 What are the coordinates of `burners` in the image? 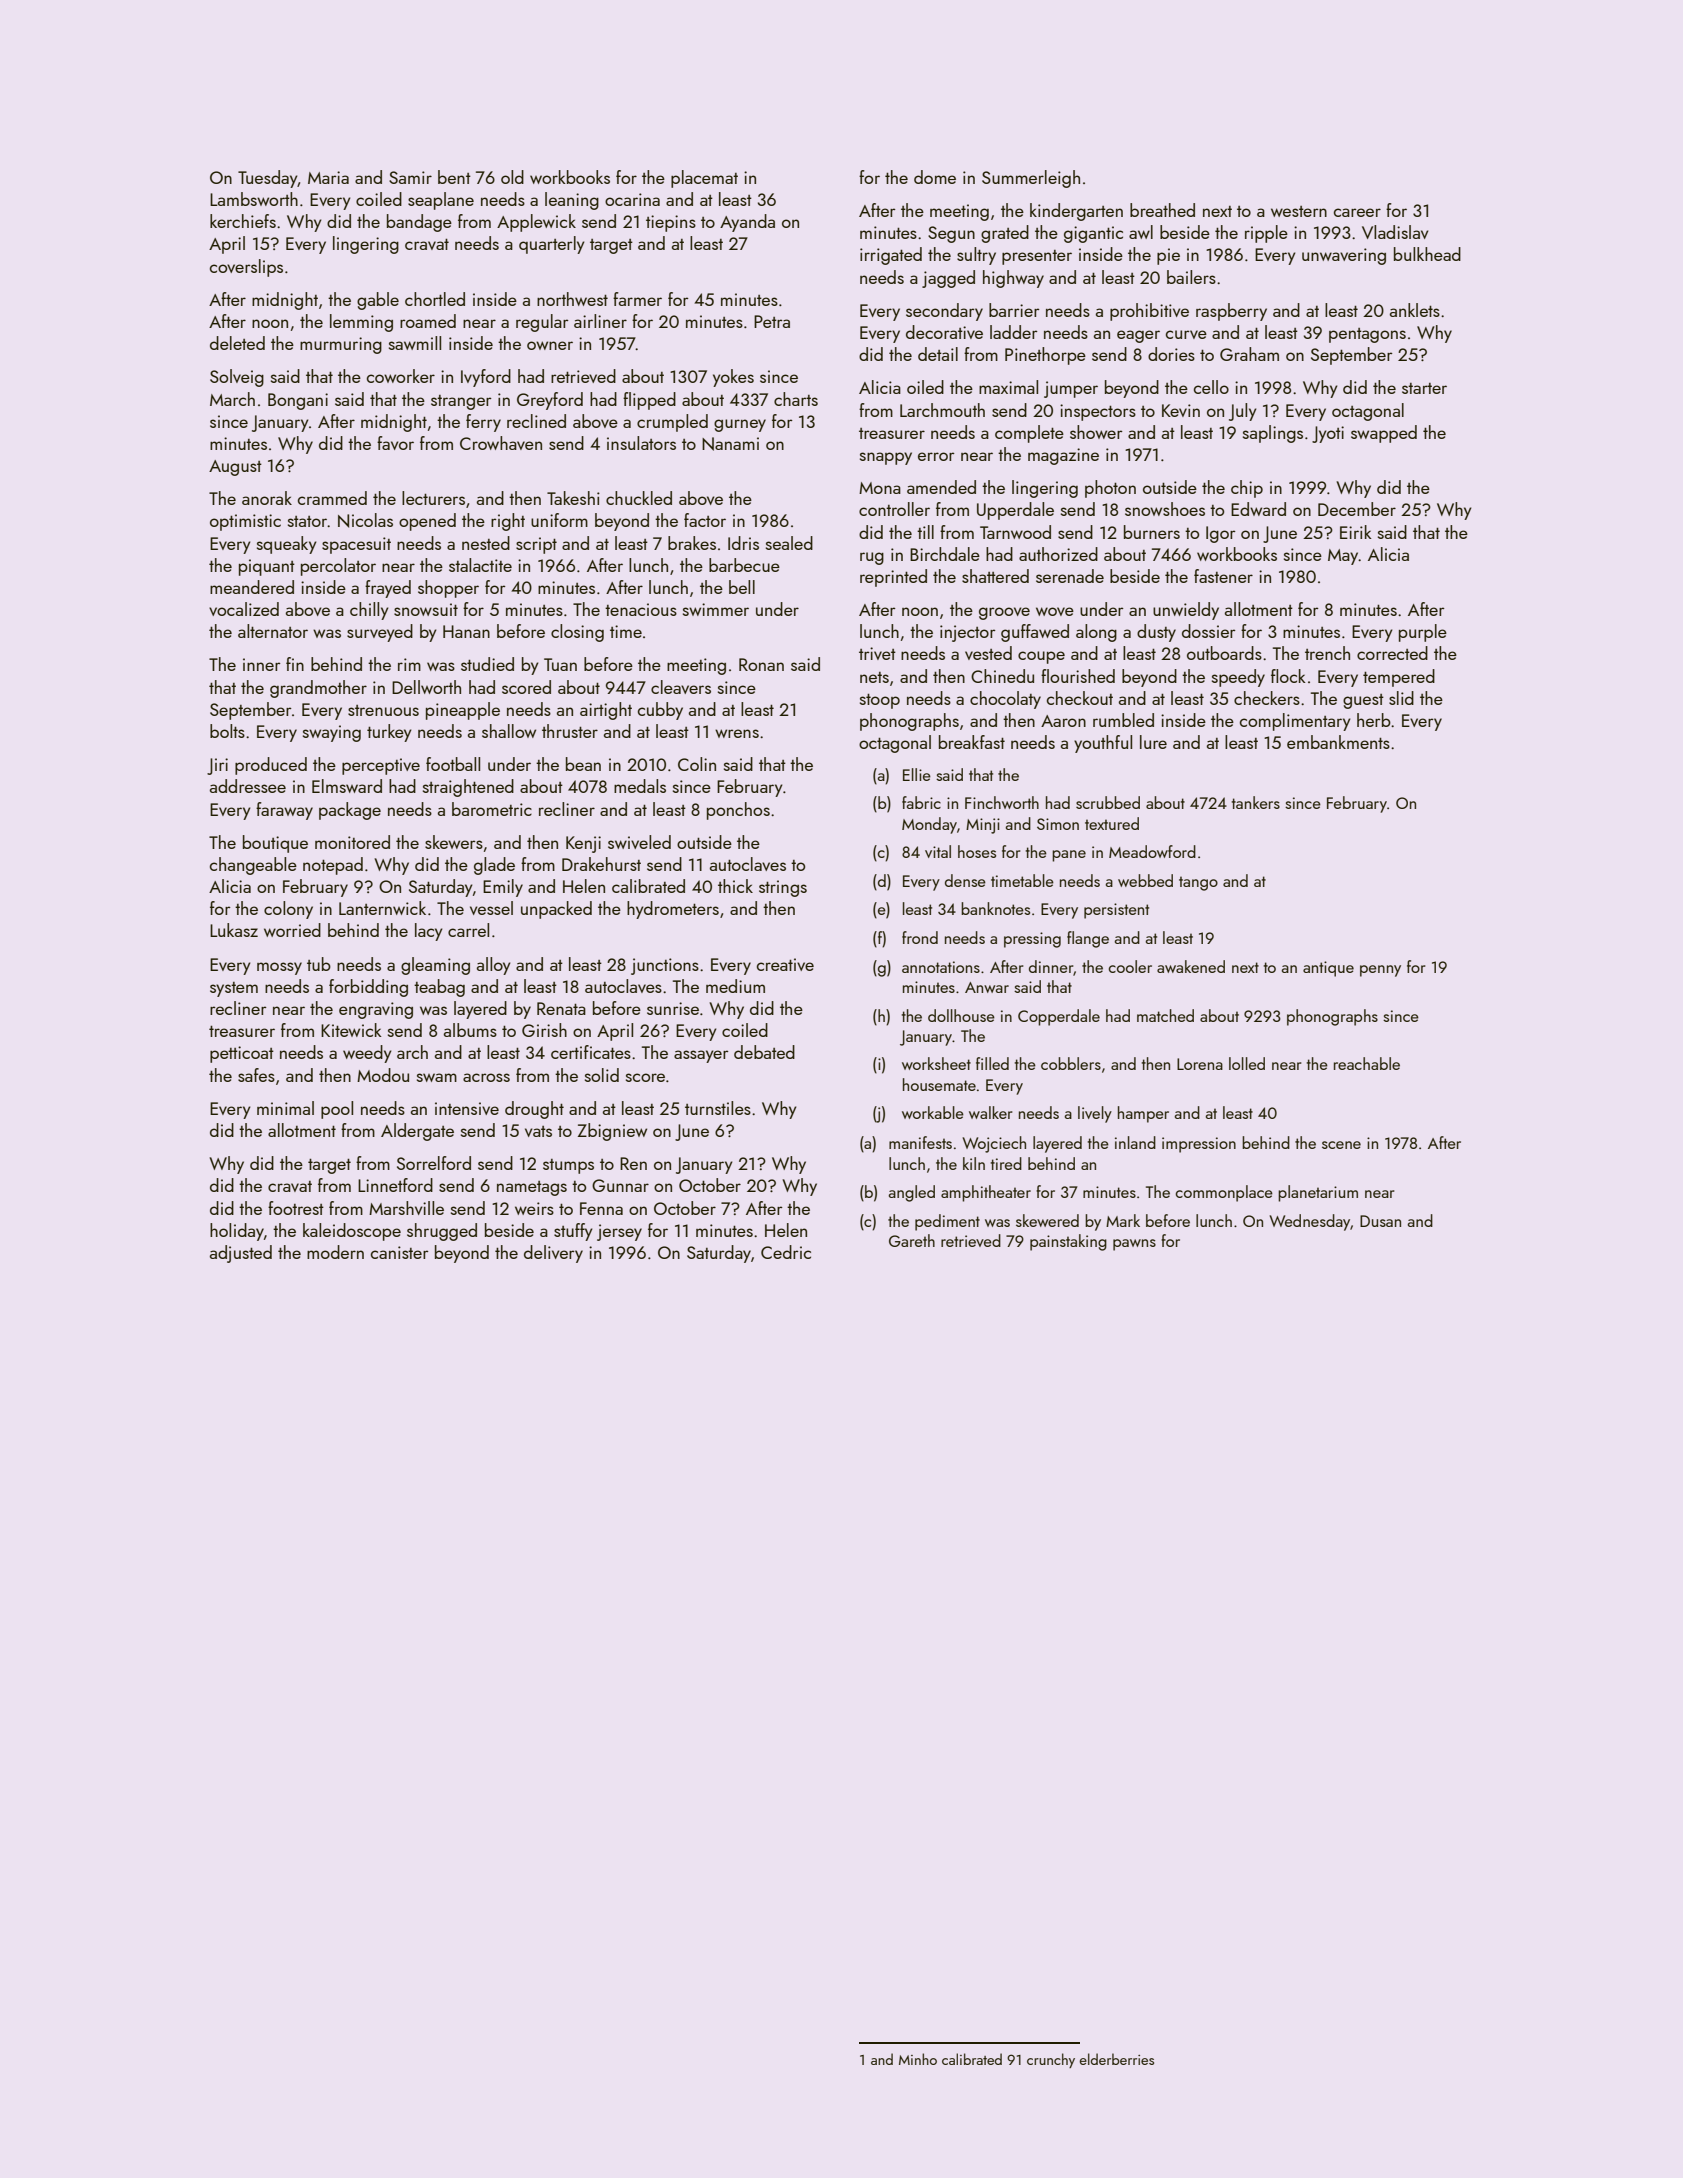 It's located at (1152, 532).
